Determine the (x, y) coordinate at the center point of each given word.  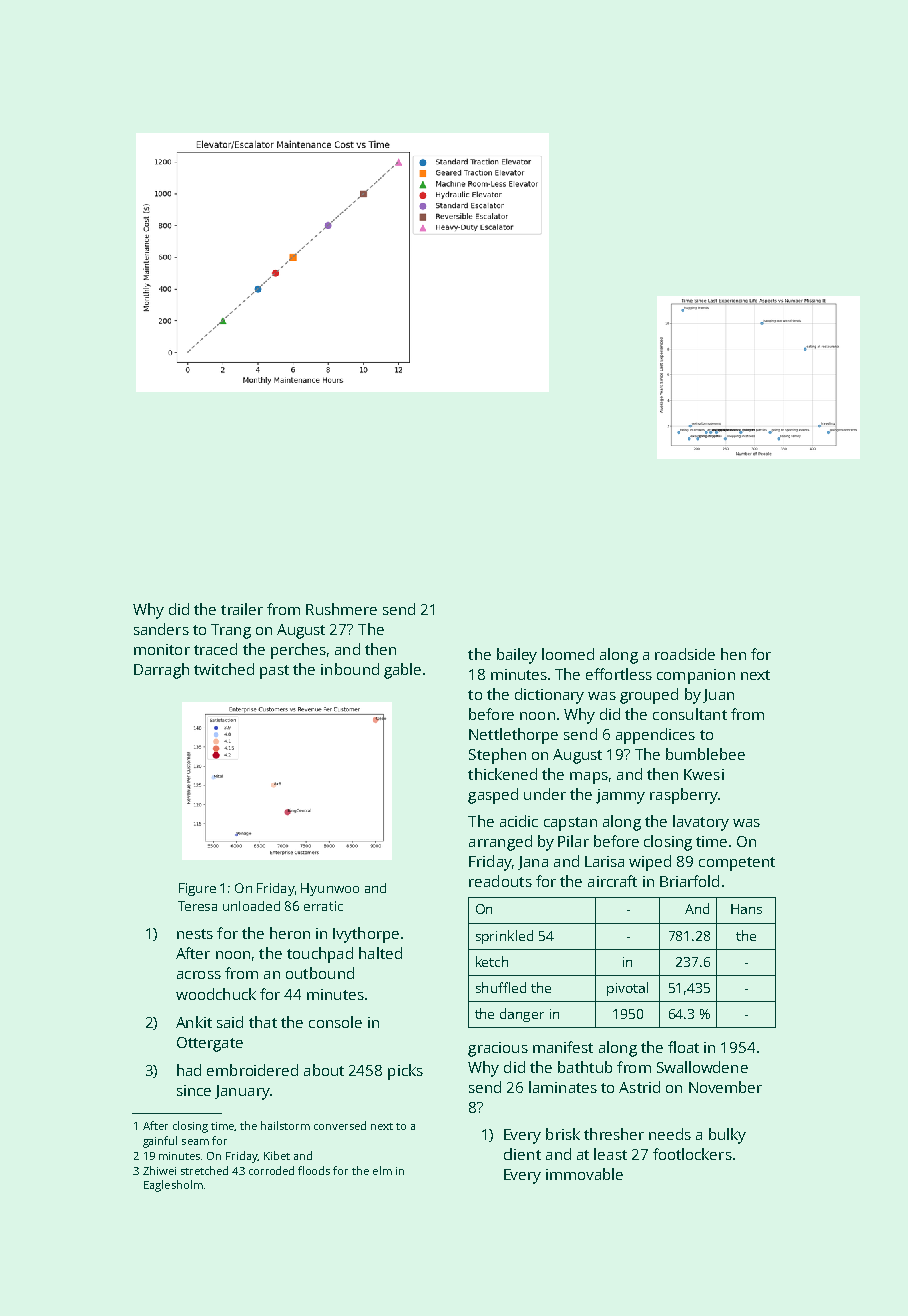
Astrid (639, 1087)
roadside (685, 654)
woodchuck (216, 994)
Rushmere (341, 609)
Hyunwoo (330, 889)
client (522, 1154)
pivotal (627, 989)
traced (215, 649)
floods (314, 1170)
